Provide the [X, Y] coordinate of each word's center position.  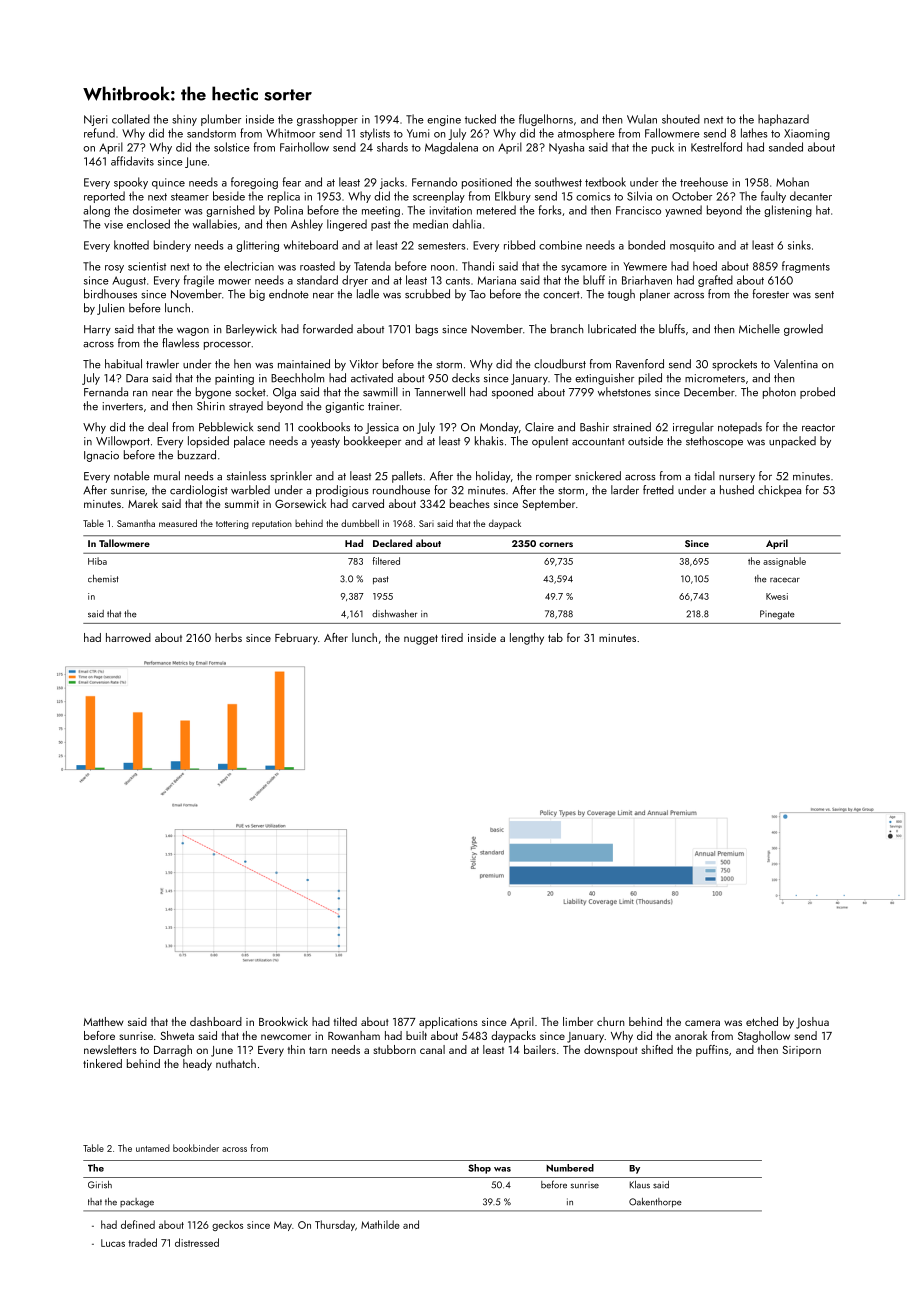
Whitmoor [290, 133]
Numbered [570, 1168]
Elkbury [513, 197]
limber [578, 1021]
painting [234, 379]
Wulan [642, 119]
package [137, 1203]
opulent [550, 442]
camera [702, 1023]
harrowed [128, 637]
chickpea [779, 491]
